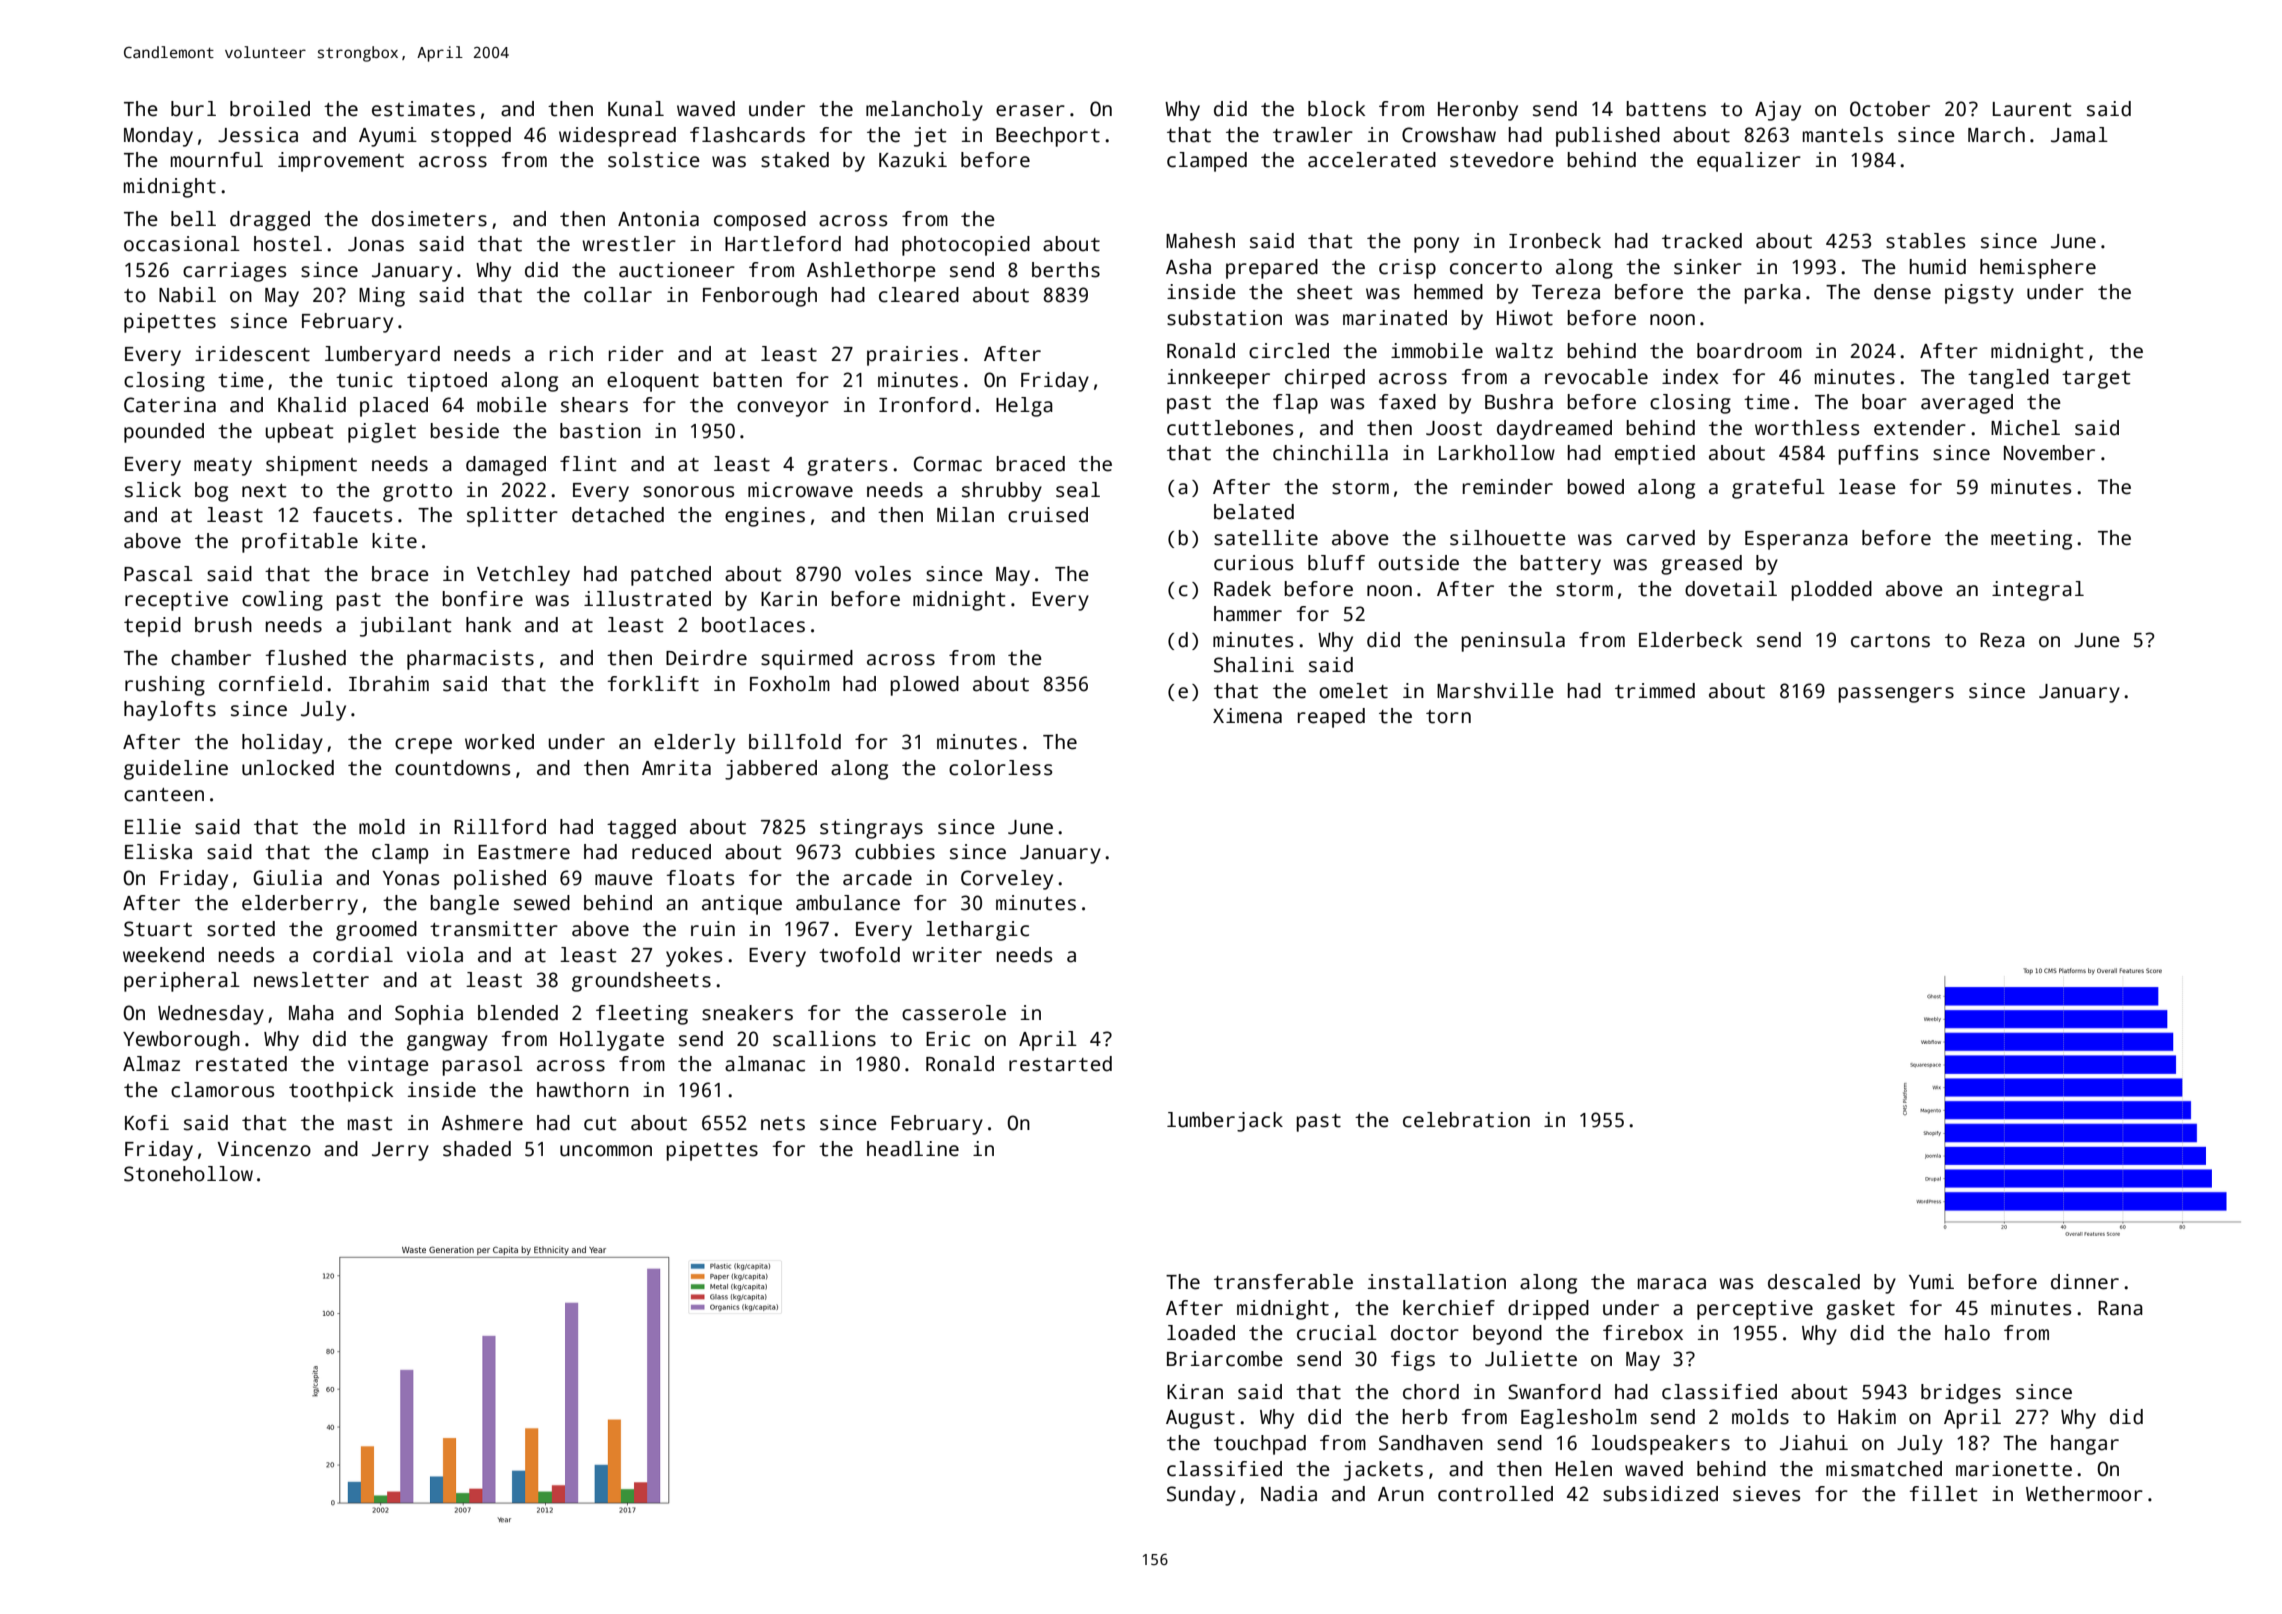 The width and height of the image is (2282, 1614). Describe the element at coordinates (1436, 245) in the image. I see `pony` at that location.
